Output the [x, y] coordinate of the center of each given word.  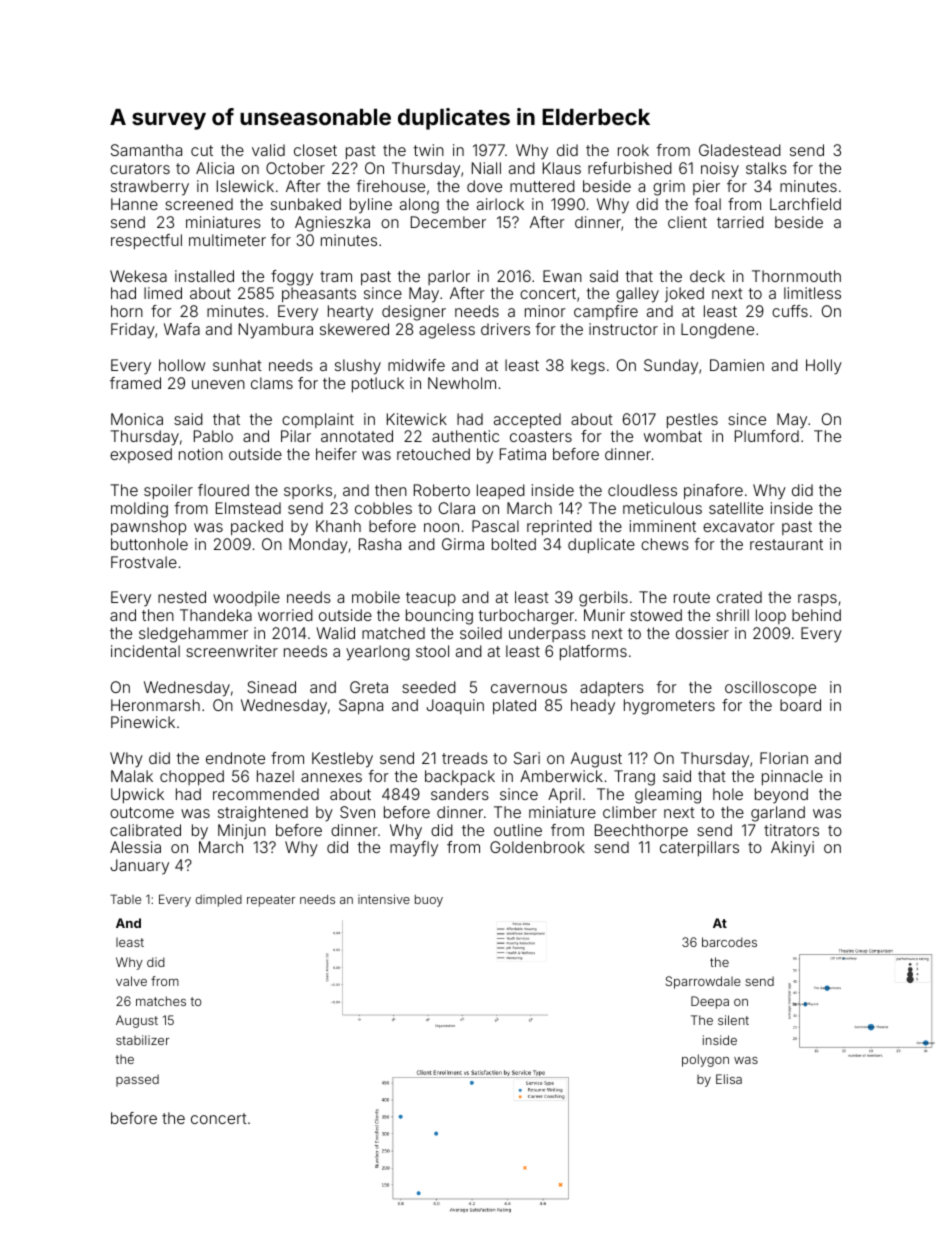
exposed [141, 455]
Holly [824, 367]
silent [733, 1020]
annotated [357, 436]
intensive [384, 899]
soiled [481, 633]
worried [285, 615]
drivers [505, 329]
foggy [292, 278]
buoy [429, 901]
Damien [737, 365]
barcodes [729, 942]
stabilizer [142, 1040]
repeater [271, 901]
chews [665, 544]
